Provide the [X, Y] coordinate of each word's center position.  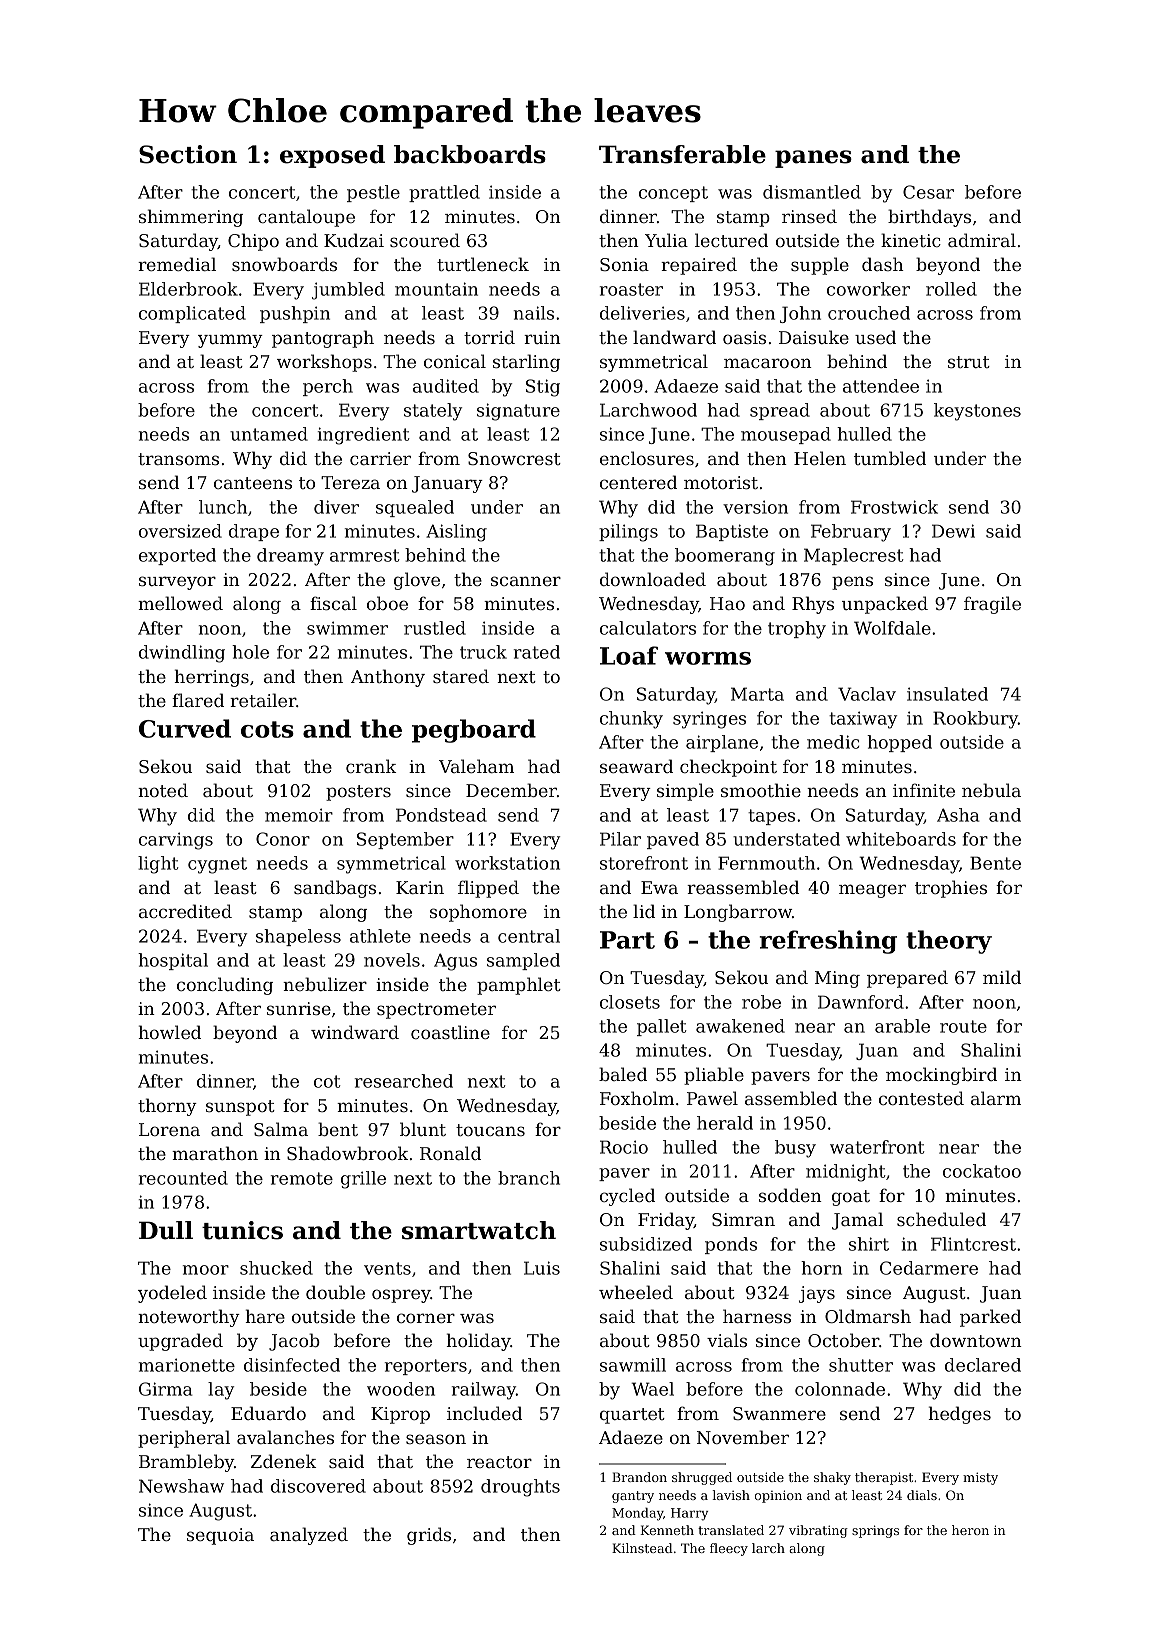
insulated [947, 694]
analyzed [309, 1536]
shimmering [191, 218]
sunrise [299, 1008]
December [511, 790]
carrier [380, 458]
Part [627, 940]
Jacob [294, 1342]
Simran [743, 1219]
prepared [907, 979]
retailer [263, 700]
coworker [868, 289]
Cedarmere [929, 1268]
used [875, 337]
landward [674, 337]
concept [673, 194]
